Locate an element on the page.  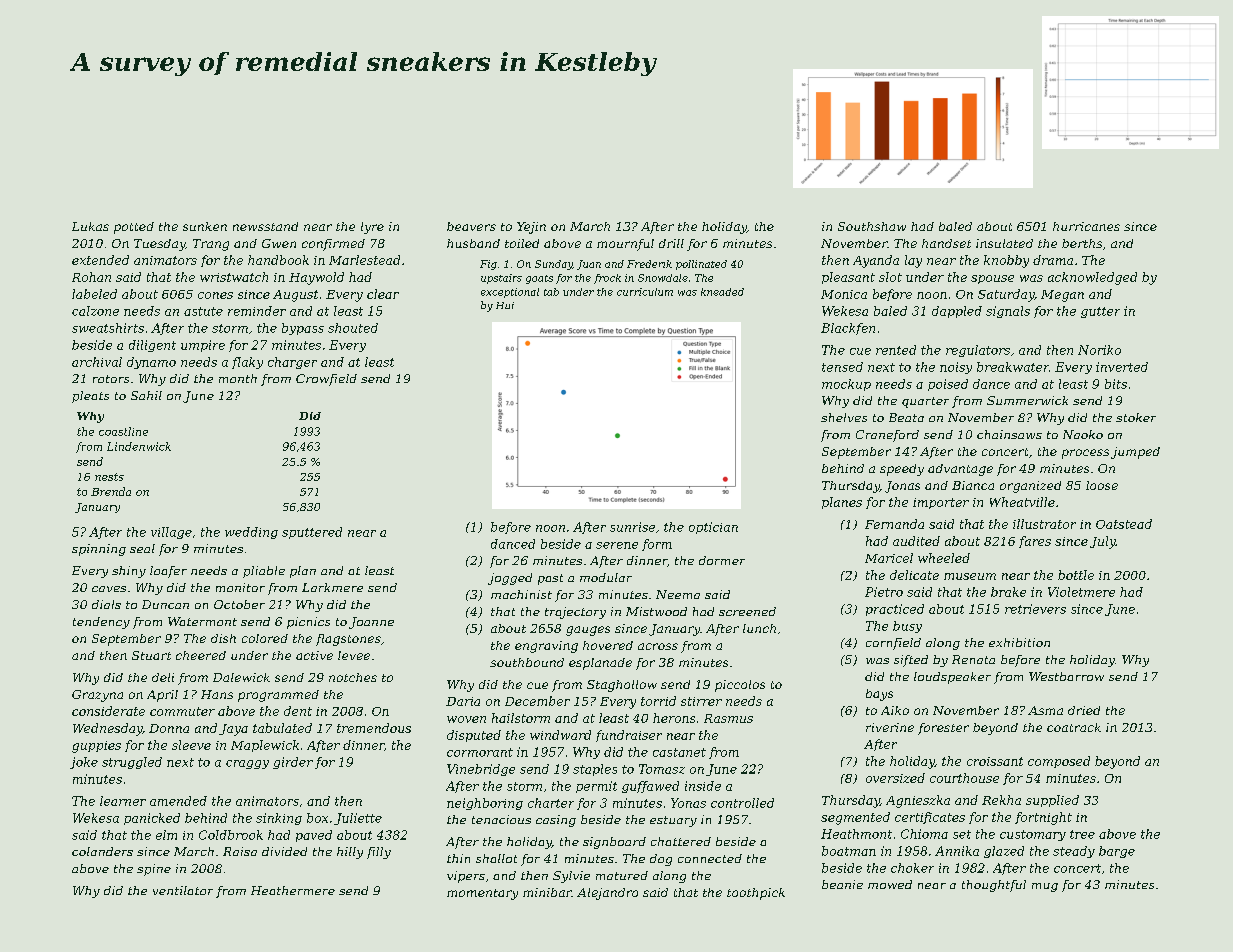
sunken is located at coordinates (205, 226).
